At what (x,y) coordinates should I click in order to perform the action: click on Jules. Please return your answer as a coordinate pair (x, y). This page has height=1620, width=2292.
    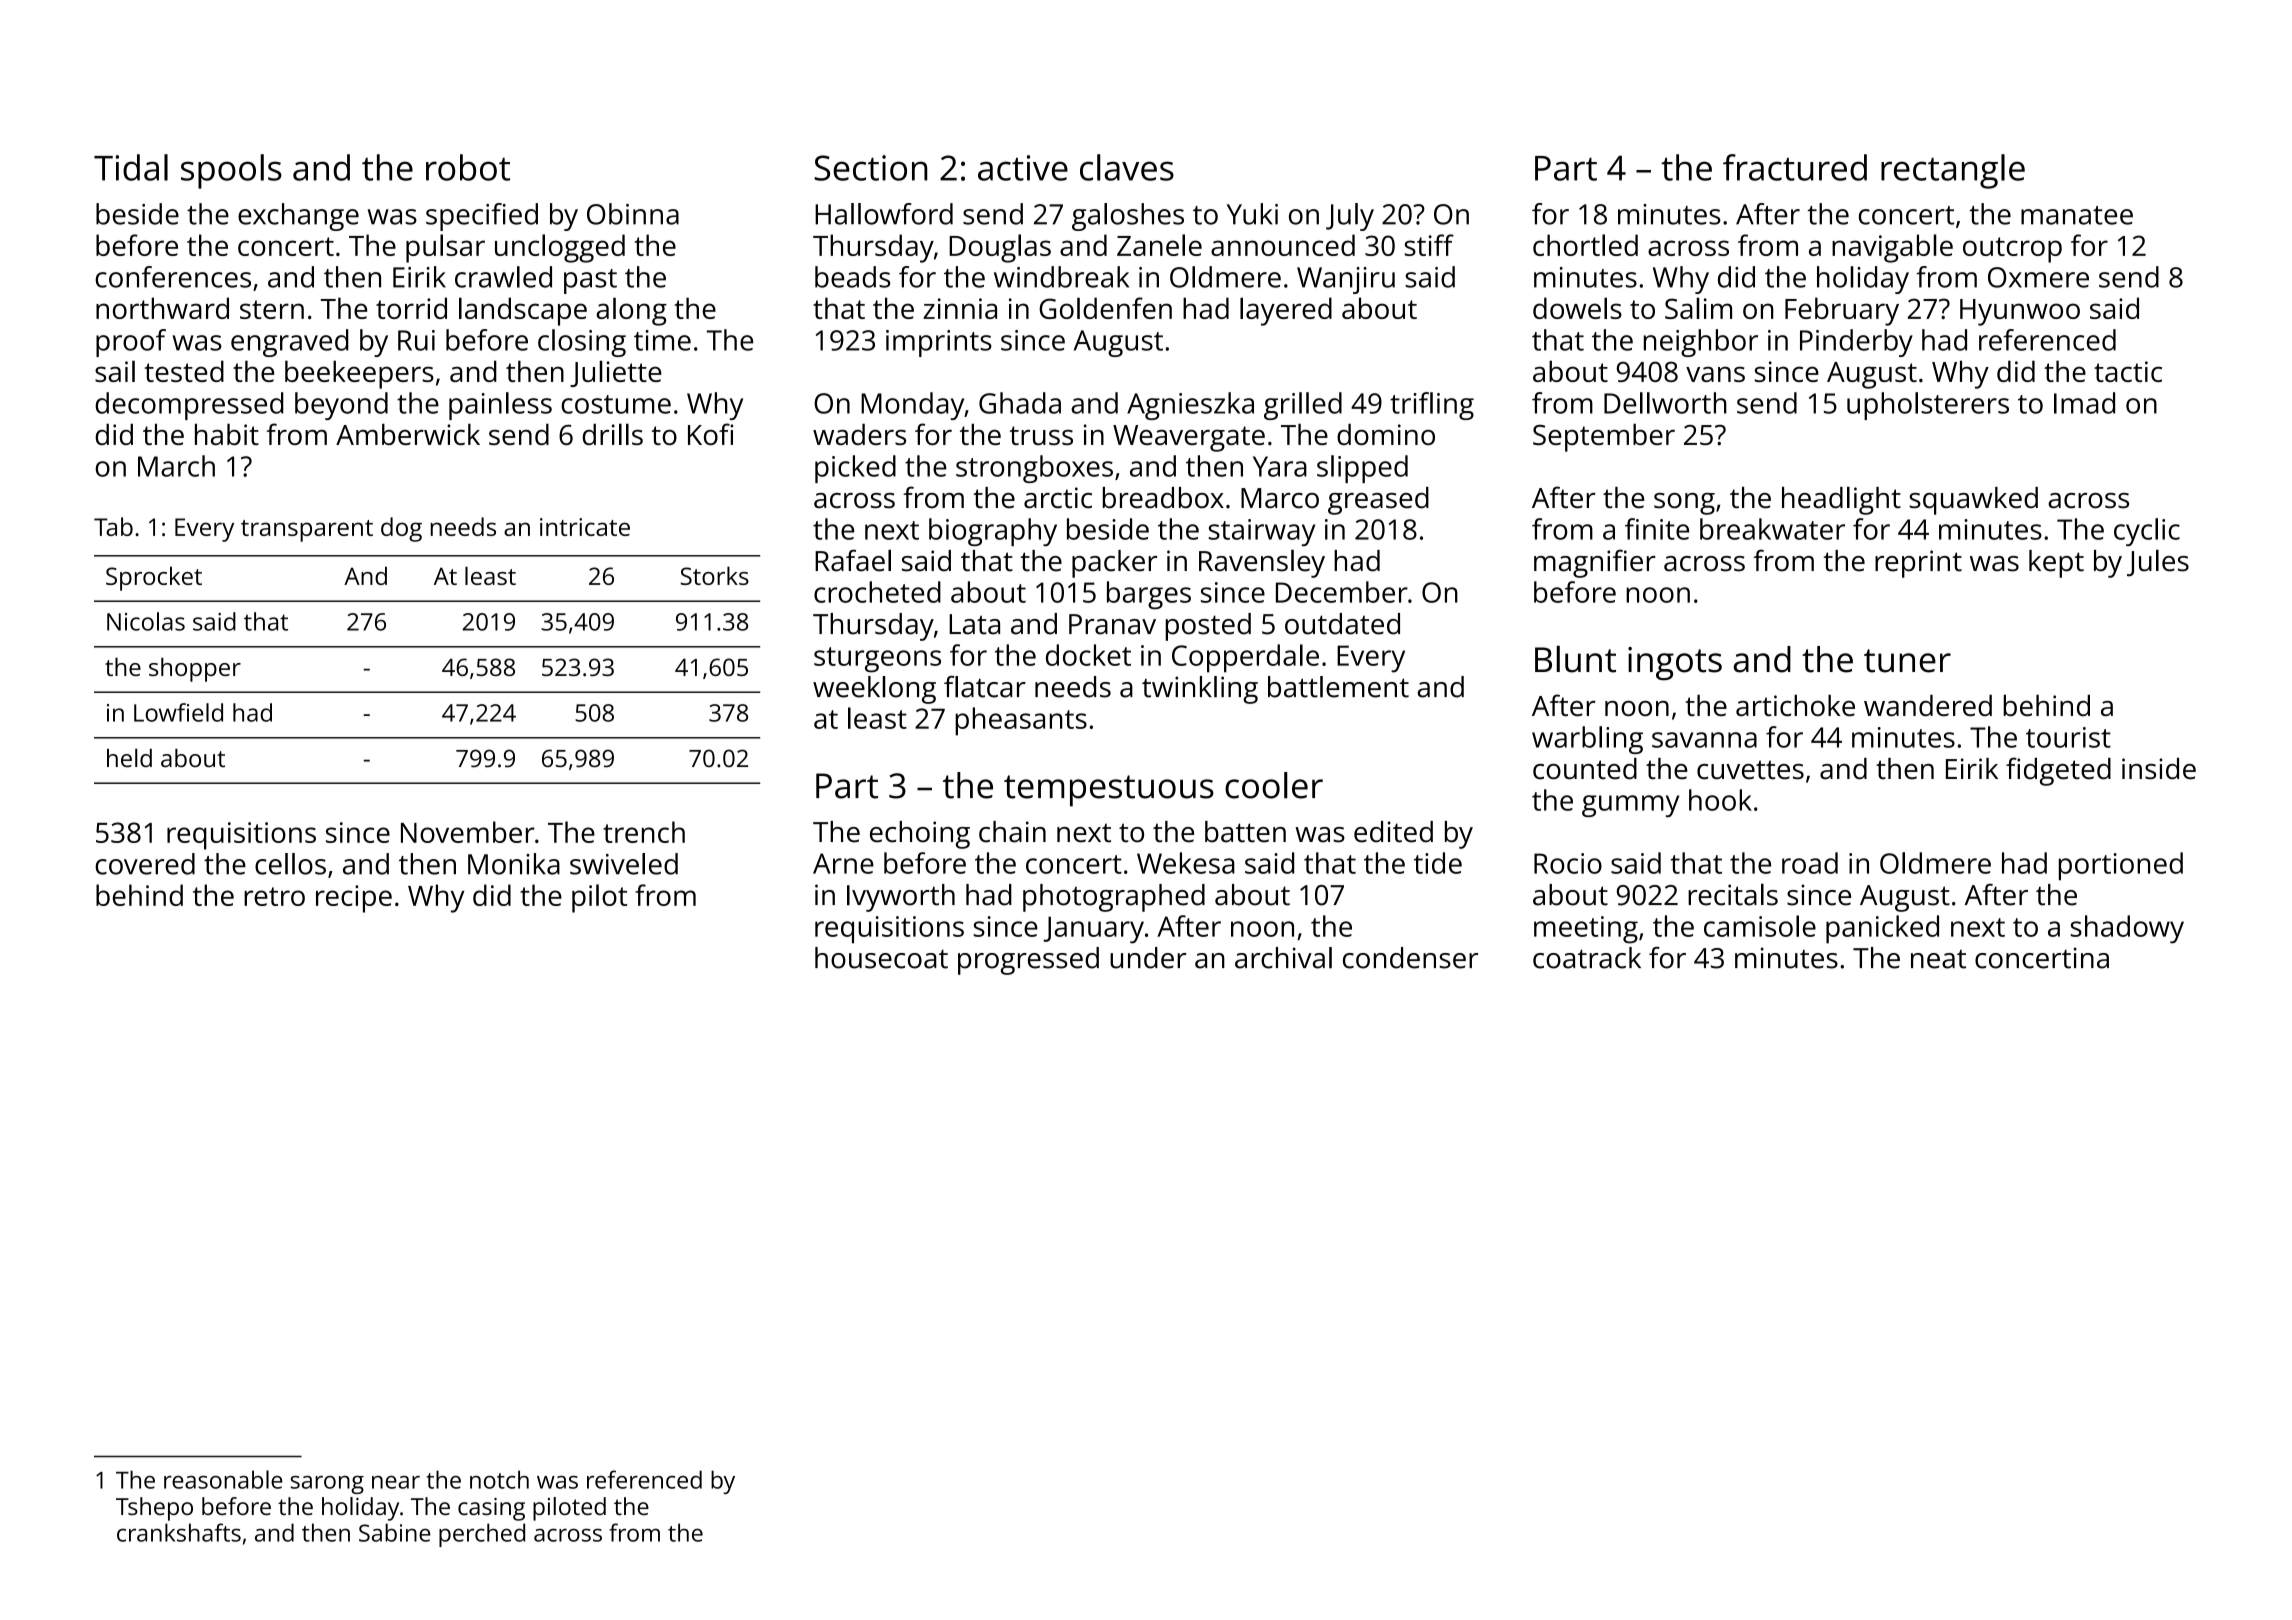
    Looking at the image, I should click on (2158, 563).
